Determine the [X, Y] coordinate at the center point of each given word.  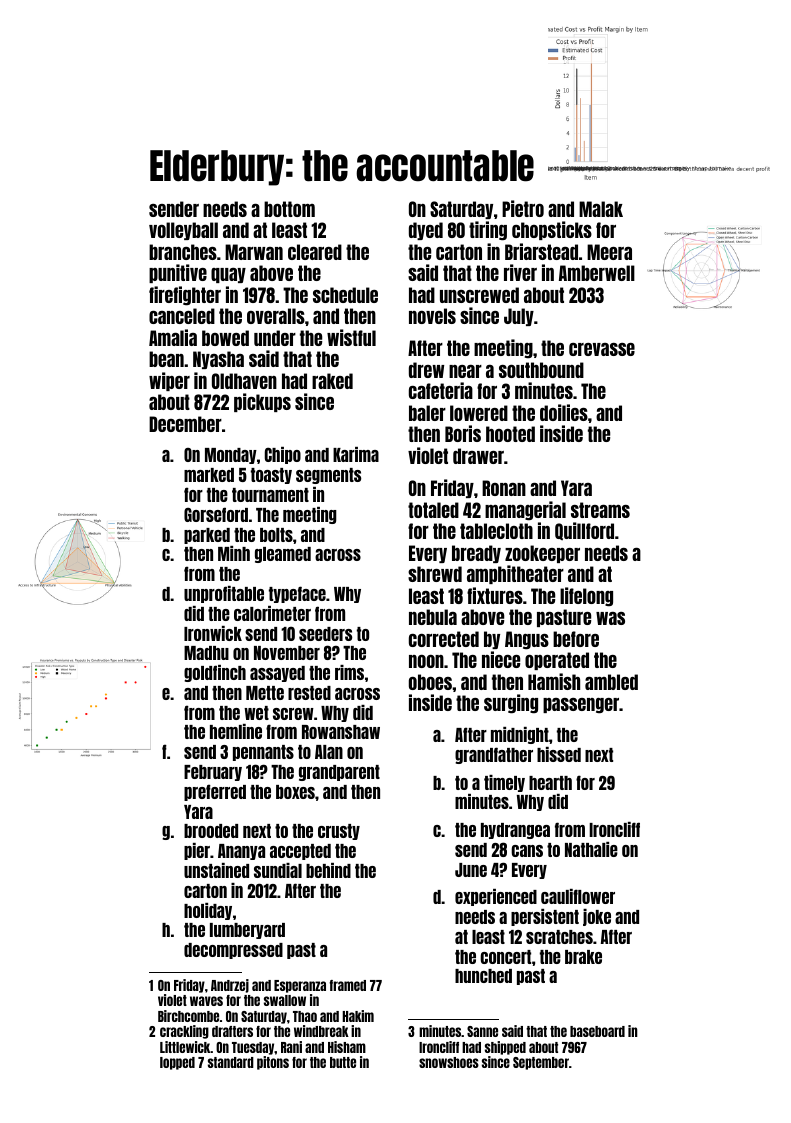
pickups [262, 402]
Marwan [254, 252]
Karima [356, 454]
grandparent [339, 773]
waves [206, 1001]
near [465, 371]
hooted [510, 434]
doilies [564, 412]
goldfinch [215, 673]
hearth [550, 783]
